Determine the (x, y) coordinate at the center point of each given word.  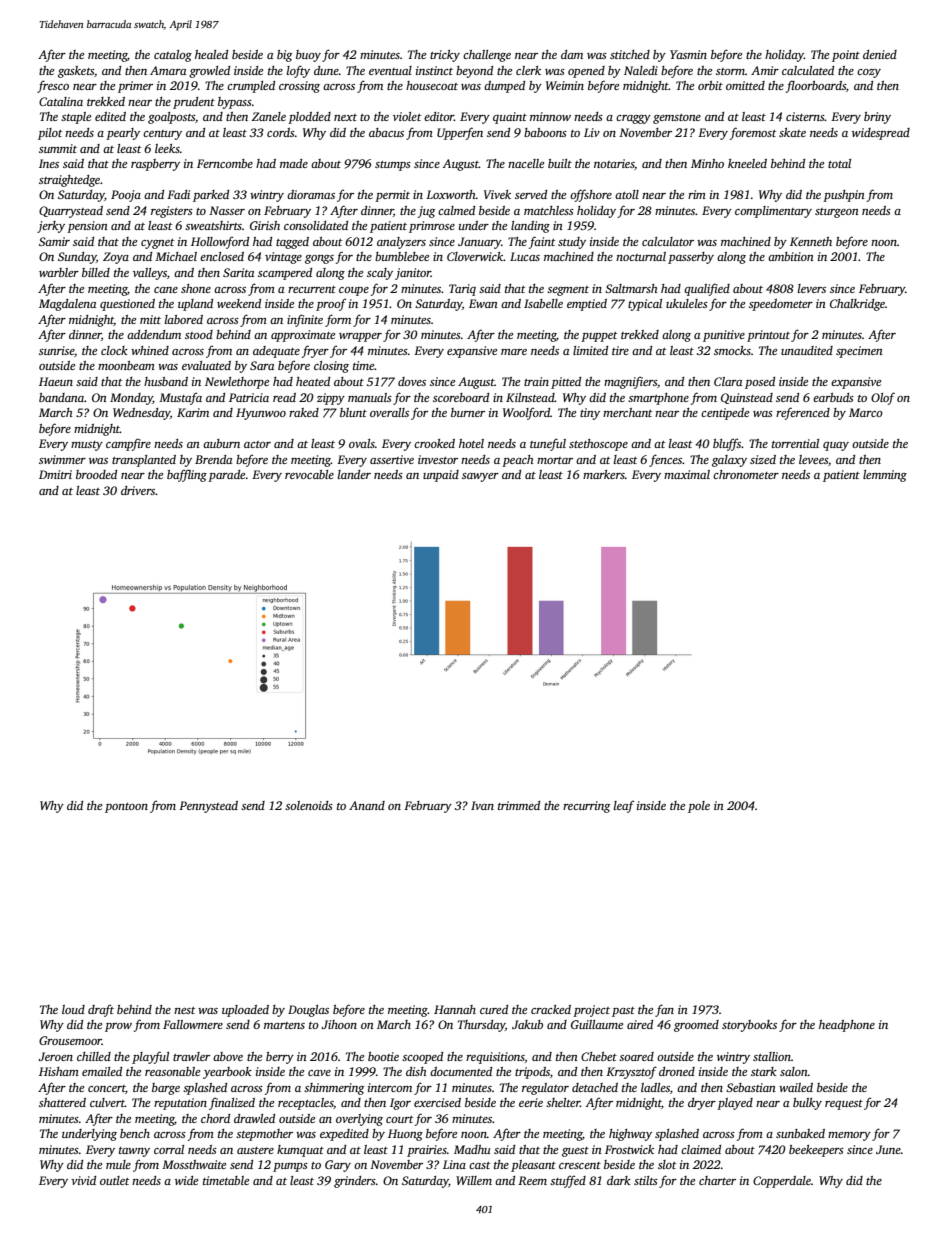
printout (768, 336)
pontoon (126, 808)
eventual (390, 70)
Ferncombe (225, 163)
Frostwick (629, 1149)
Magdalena (67, 305)
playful (150, 1057)
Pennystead (208, 807)
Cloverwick (475, 256)
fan (664, 1010)
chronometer (746, 474)
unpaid (441, 476)
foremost (753, 133)
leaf (624, 806)
